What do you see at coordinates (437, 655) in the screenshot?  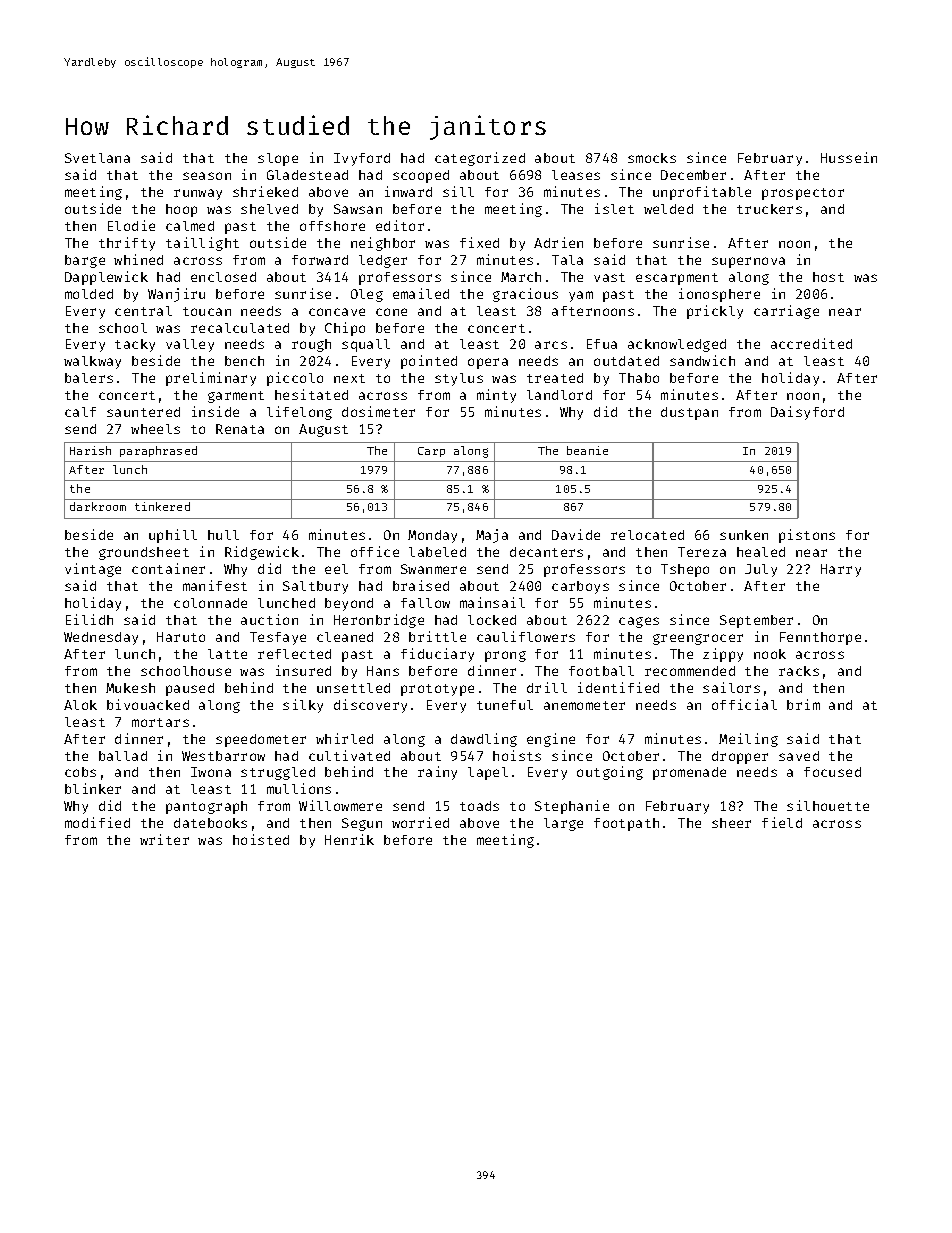 I see `fiduciary` at bounding box center [437, 655].
